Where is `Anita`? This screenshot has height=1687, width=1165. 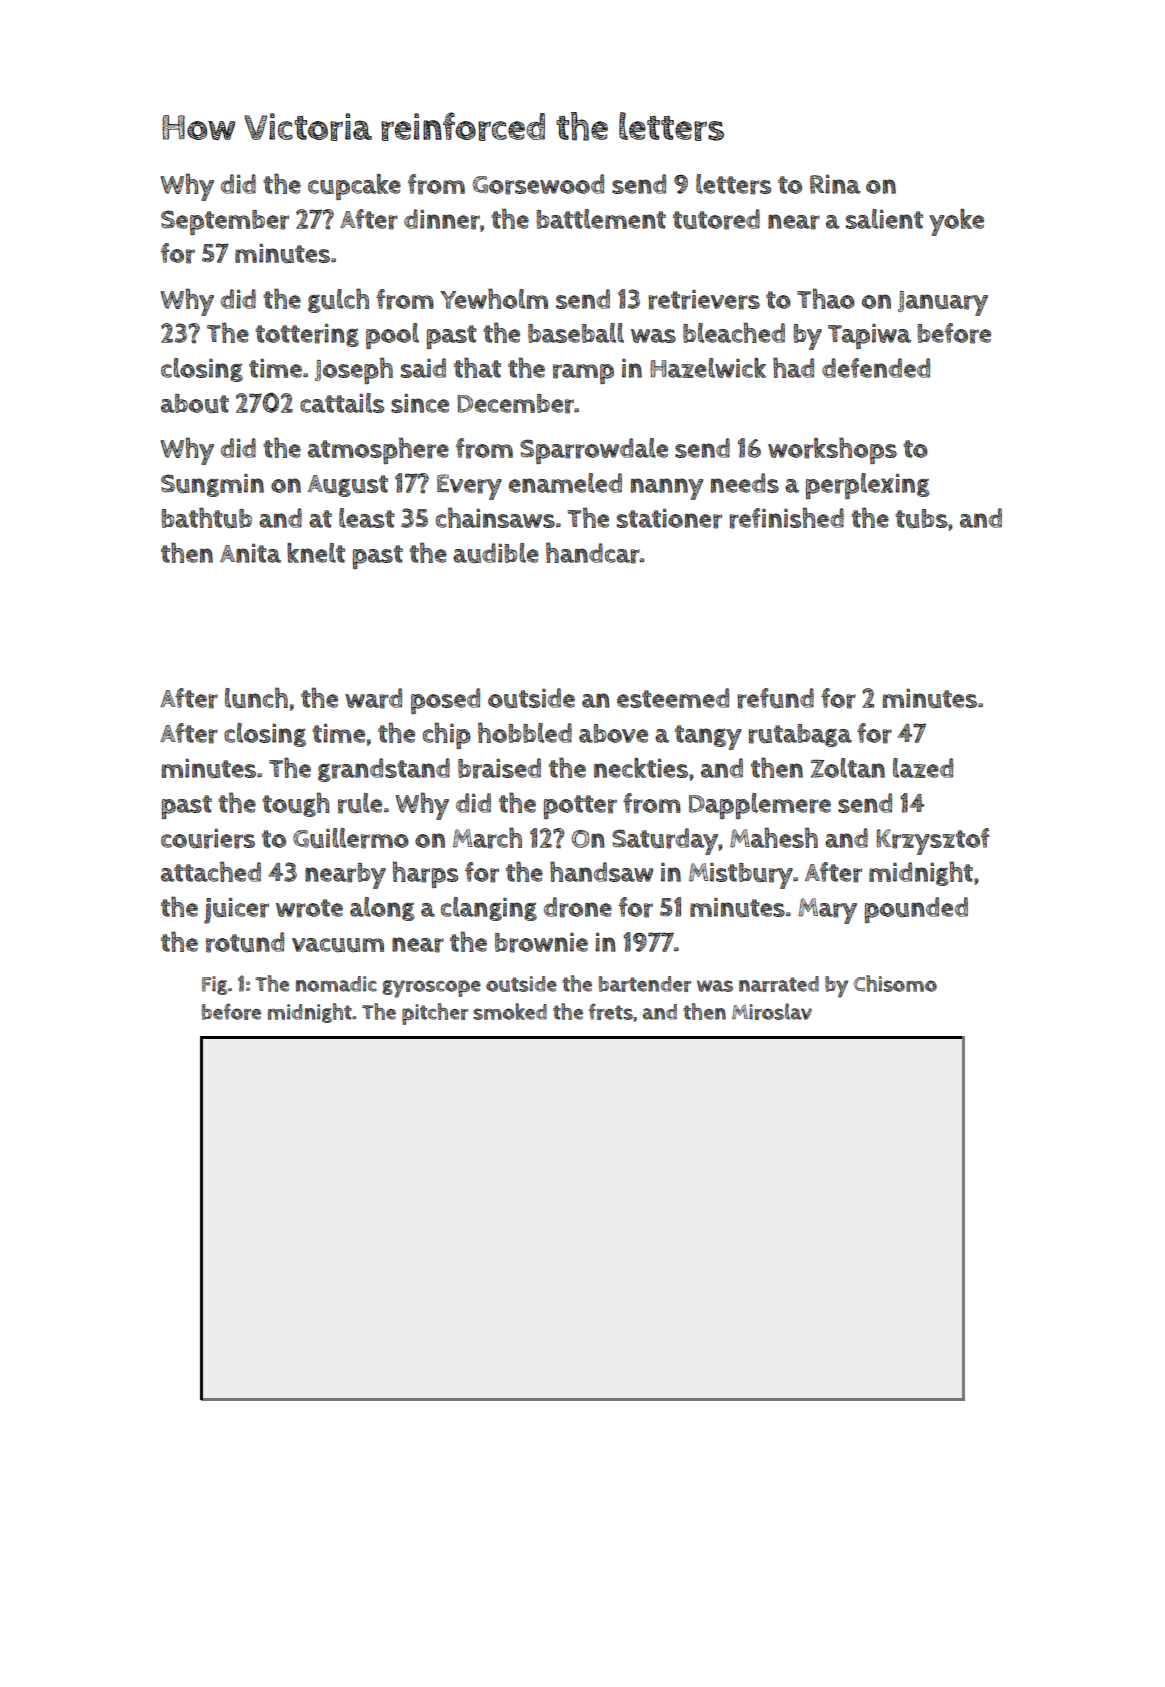 Anita is located at coordinates (250, 553).
